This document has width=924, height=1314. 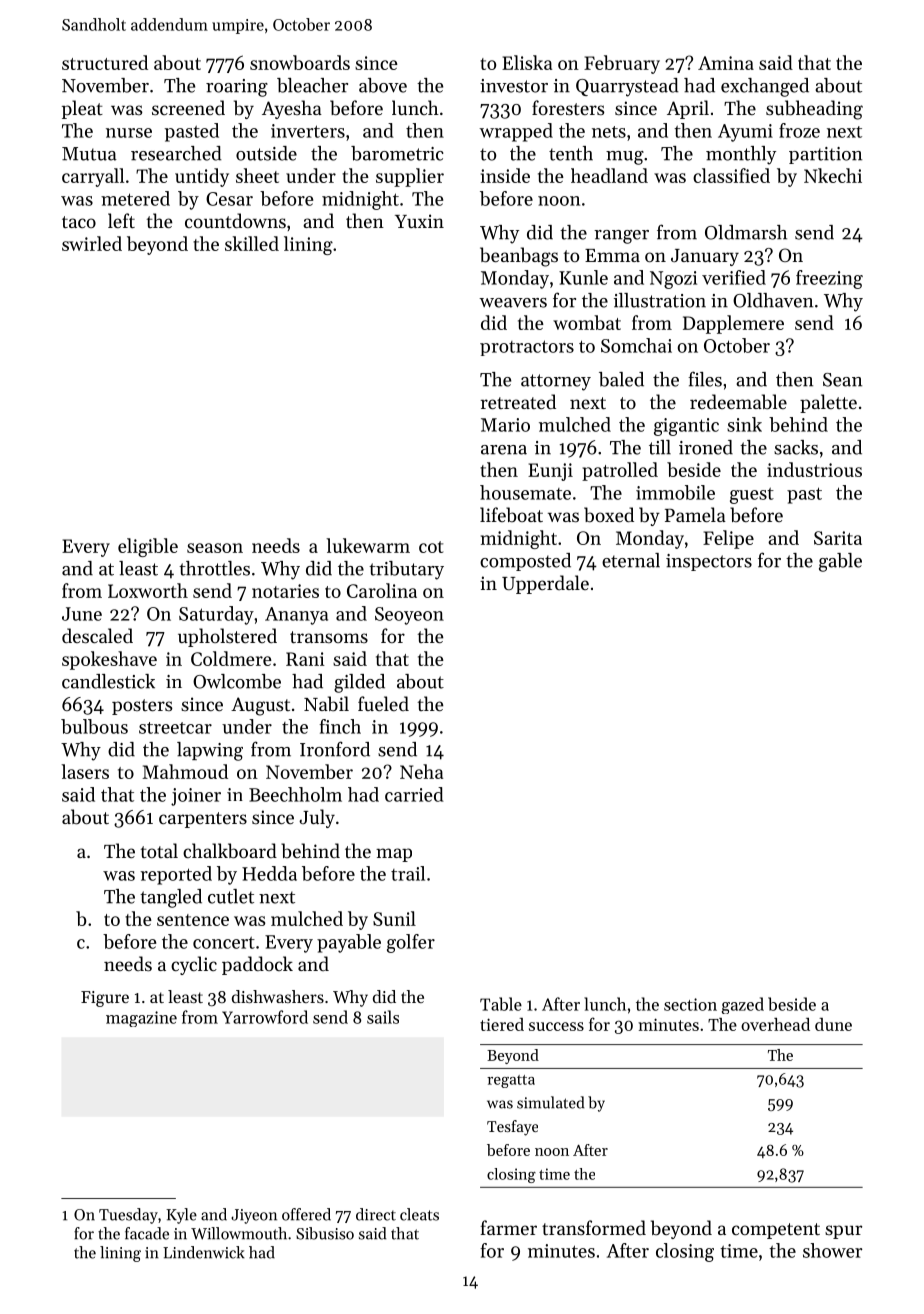 I want to click on cleats, so click(x=419, y=1214).
